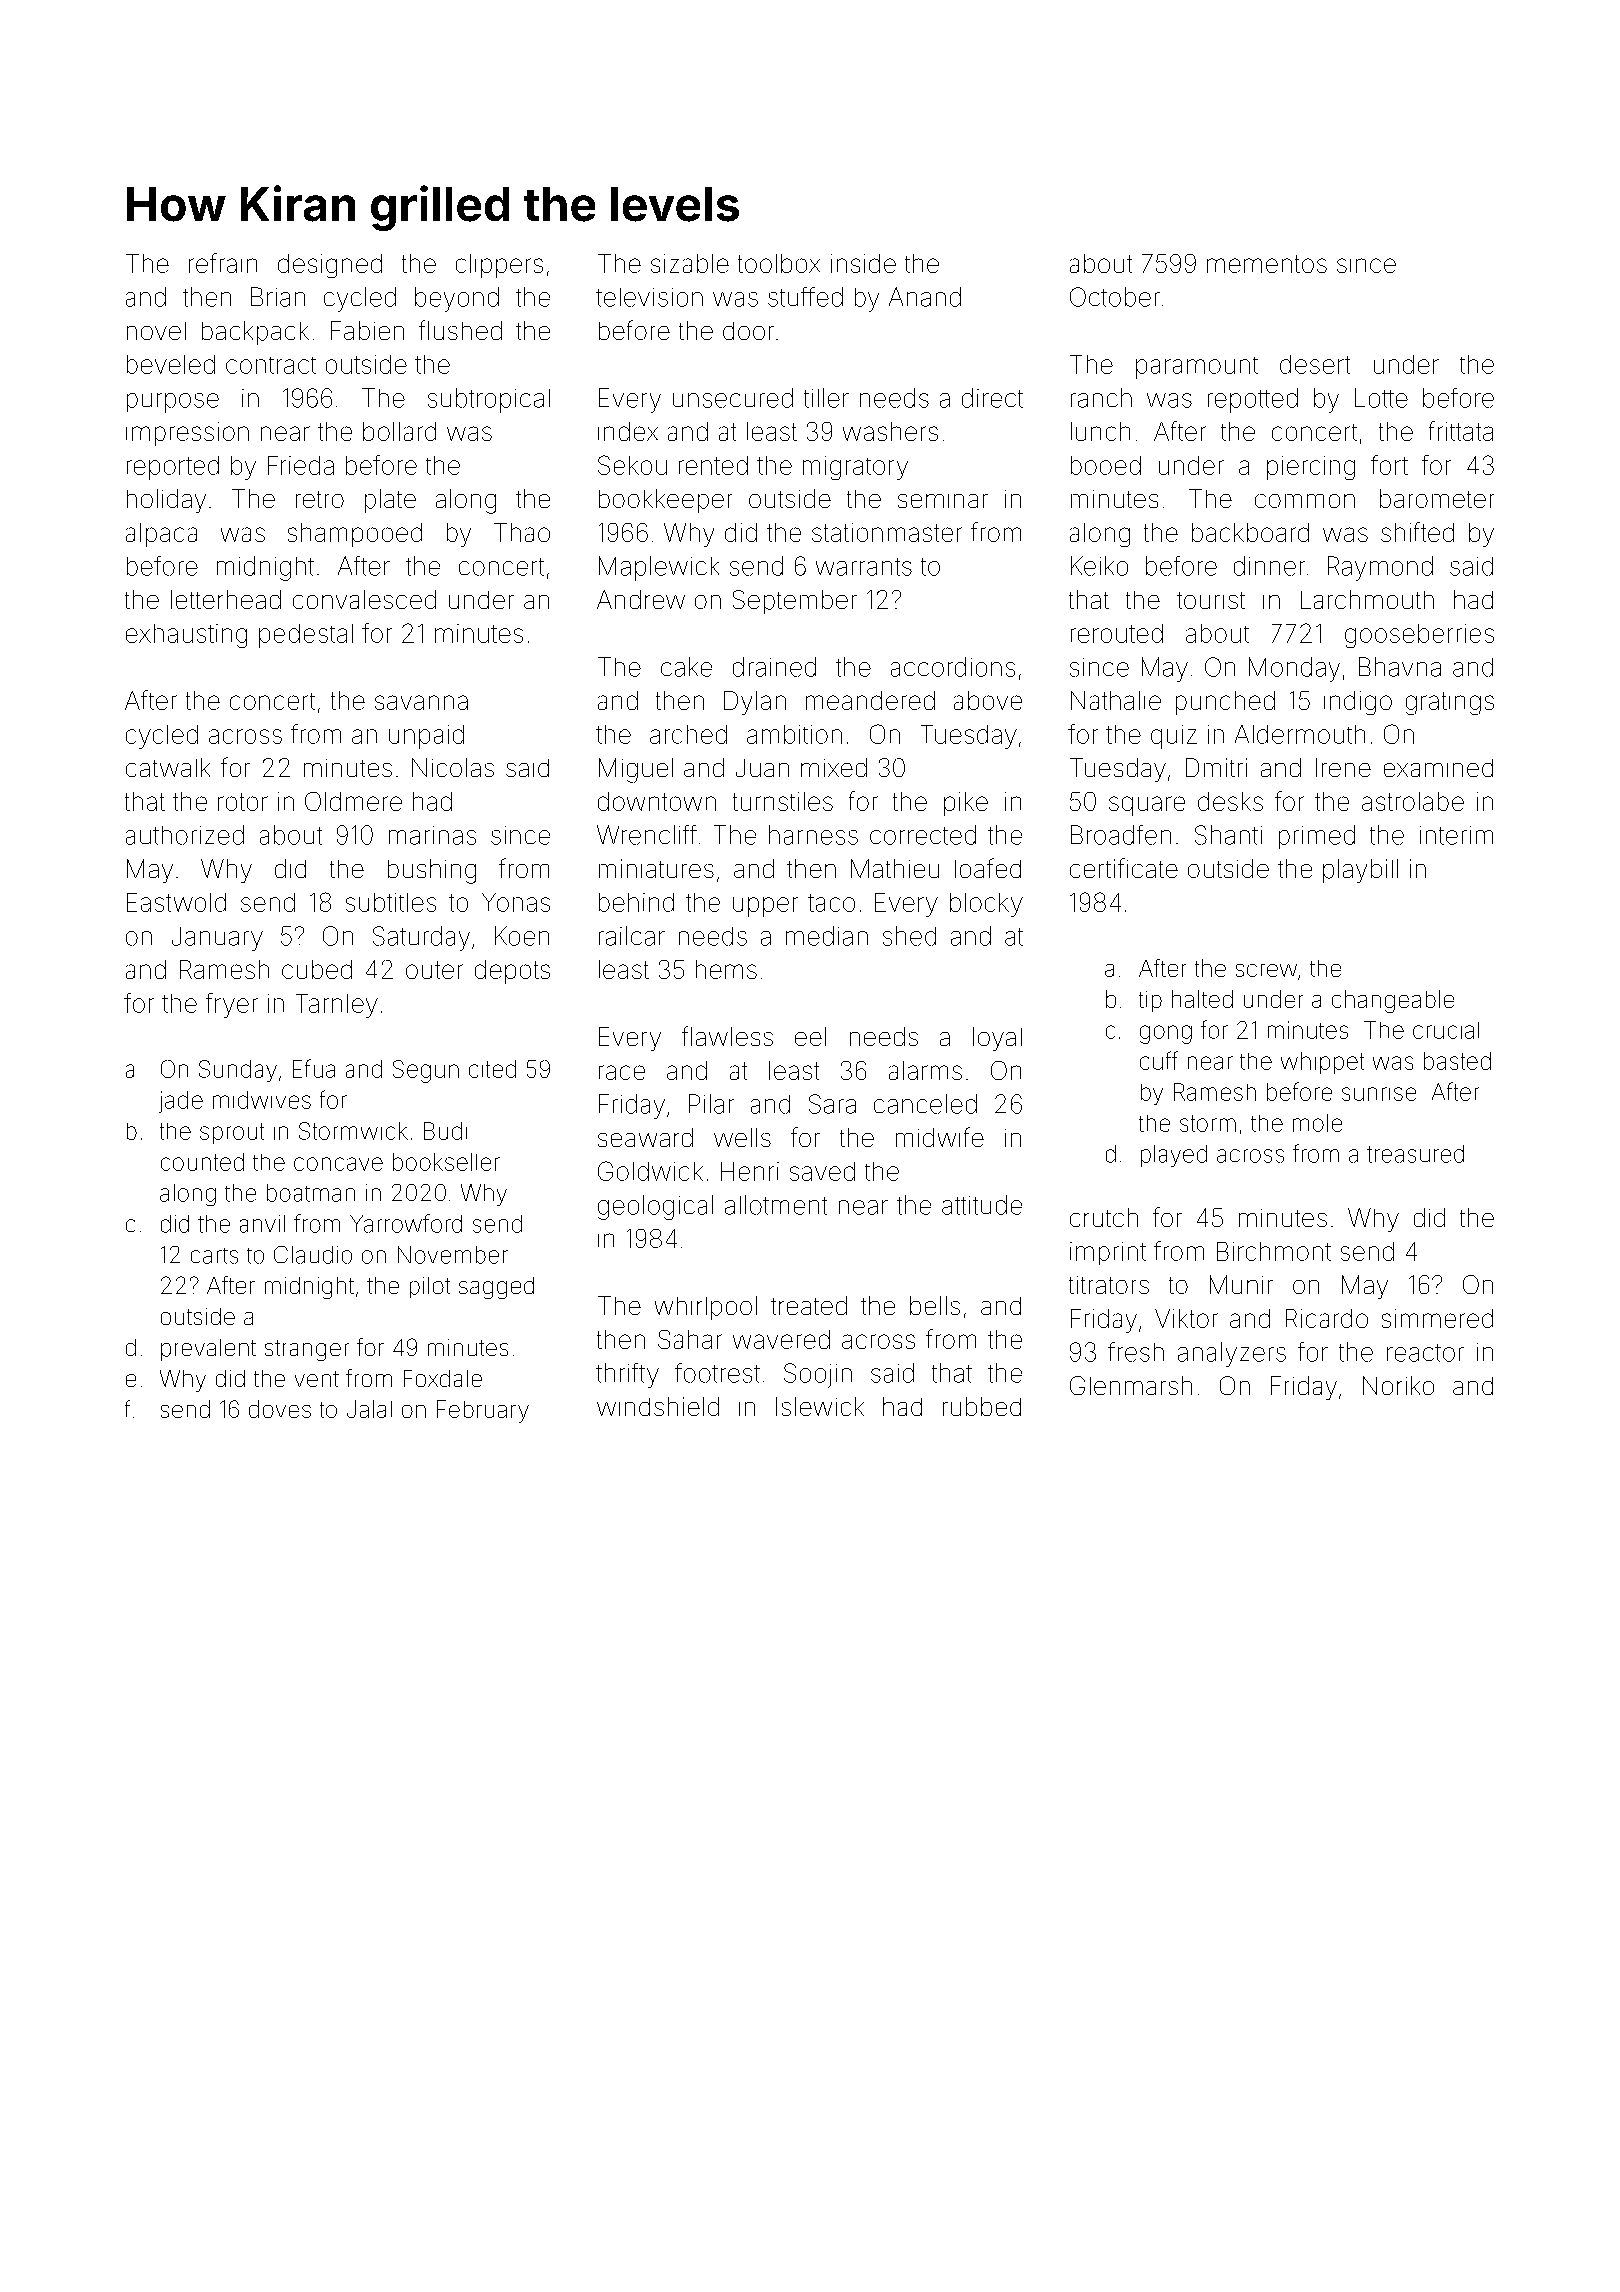  I want to click on Foxdale, so click(443, 1378).
